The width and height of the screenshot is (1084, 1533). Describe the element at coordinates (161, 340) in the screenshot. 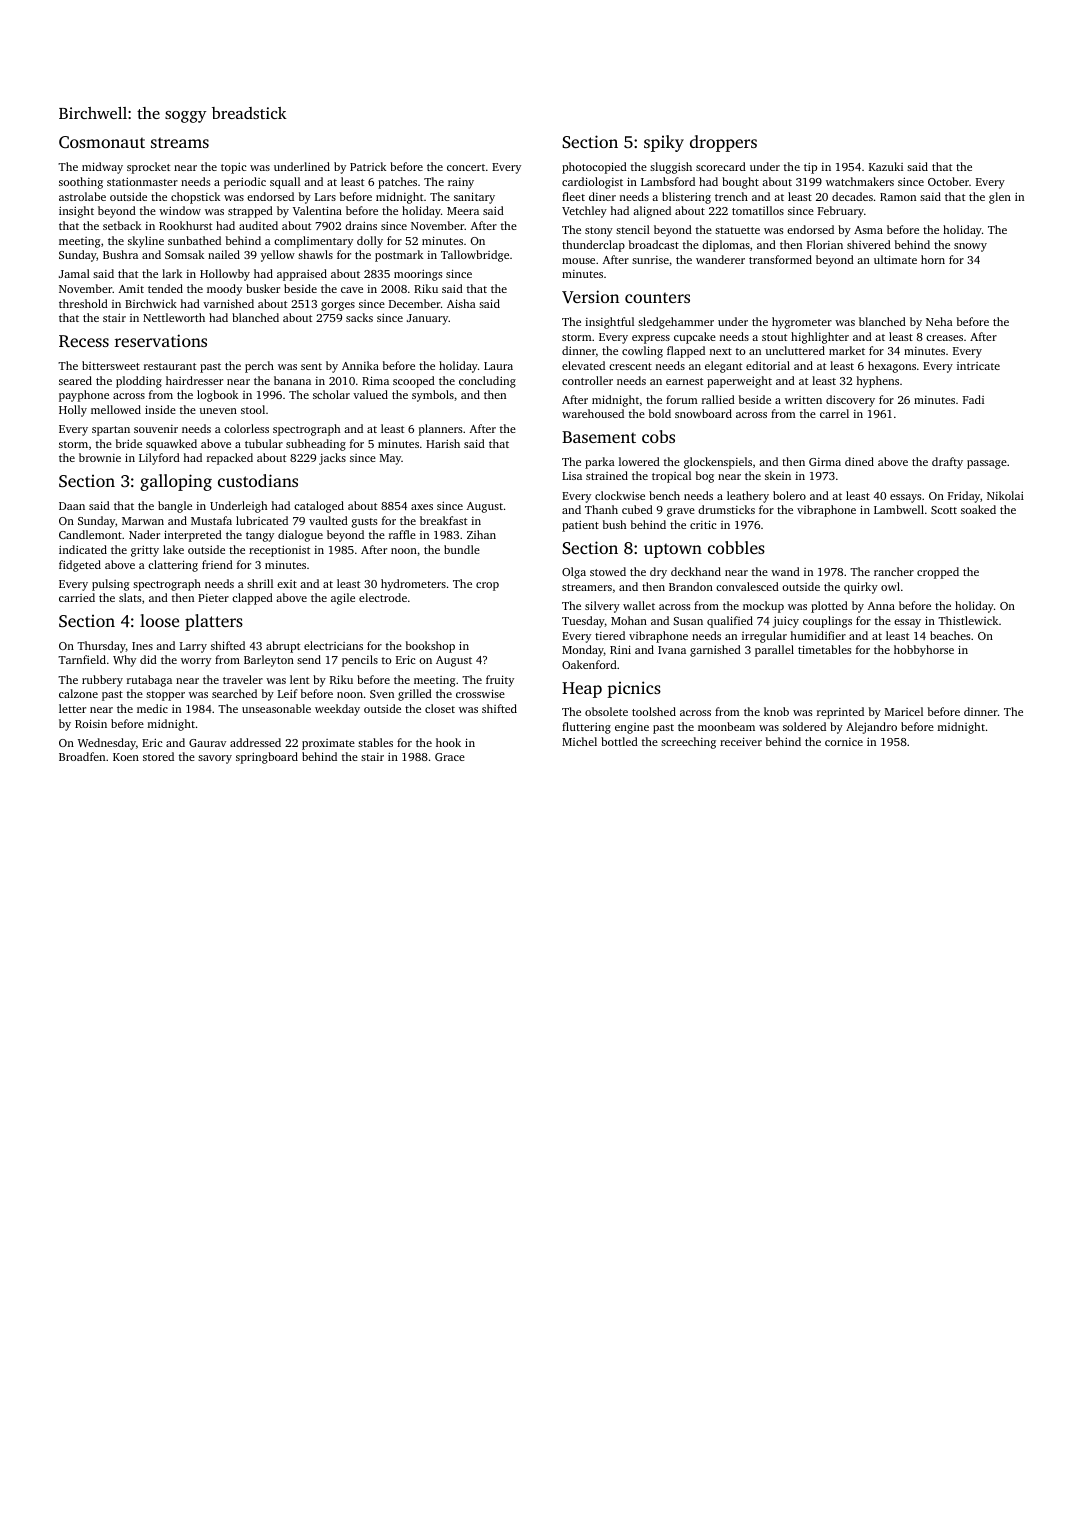

I see `reservations` at that location.
